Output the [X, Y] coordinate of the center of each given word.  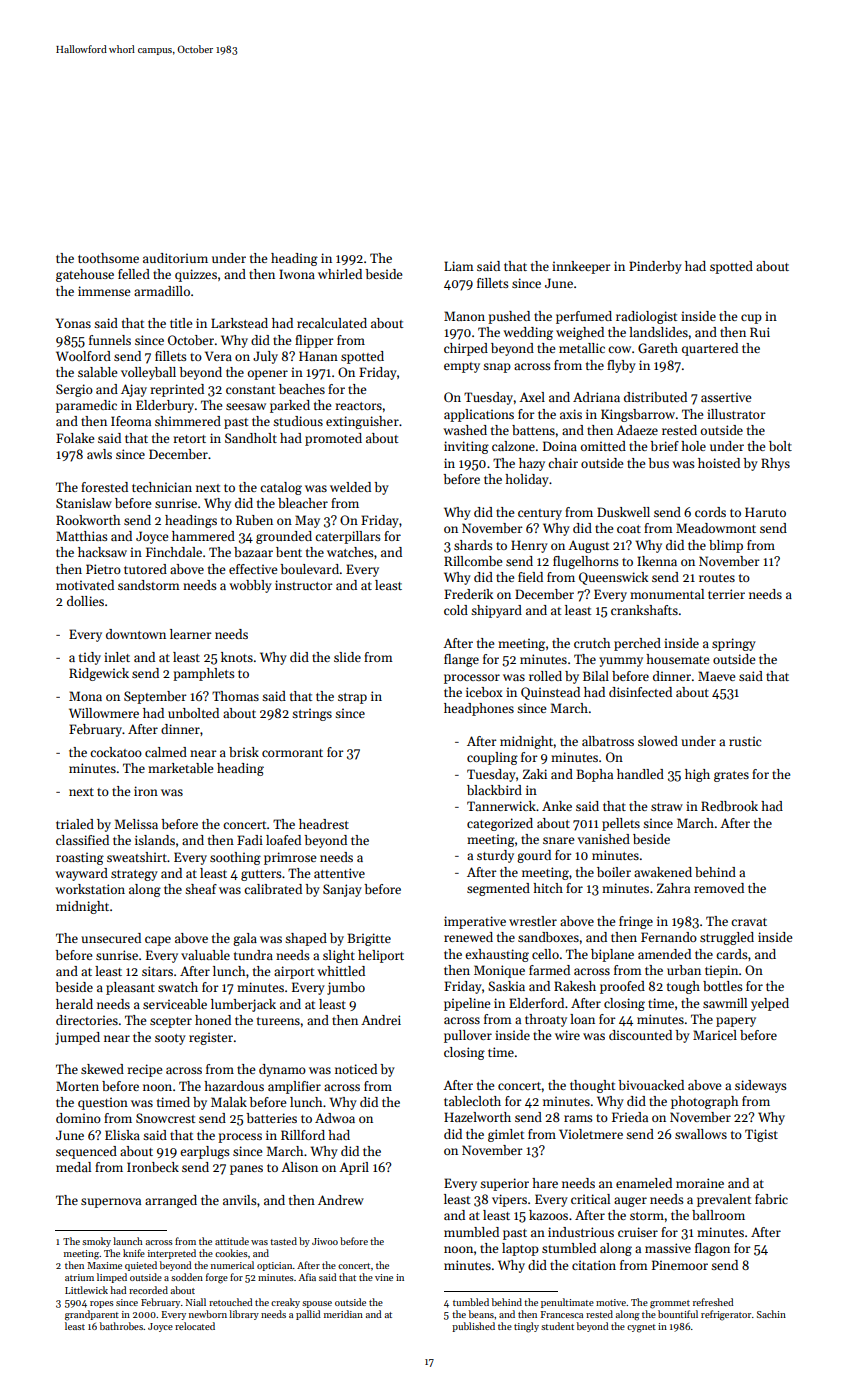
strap [352, 698]
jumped [77, 1038]
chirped [466, 349]
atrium [79, 1277]
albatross [608, 741]
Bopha [594, 775]
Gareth [658, 348]
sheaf [201, 889]
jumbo [346, 988]
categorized [500, 824]
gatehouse [85, 275]
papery [736, 1022]
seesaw [246, 406]
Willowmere [104, 713]
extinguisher [362, 422]
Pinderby [655, 267]
